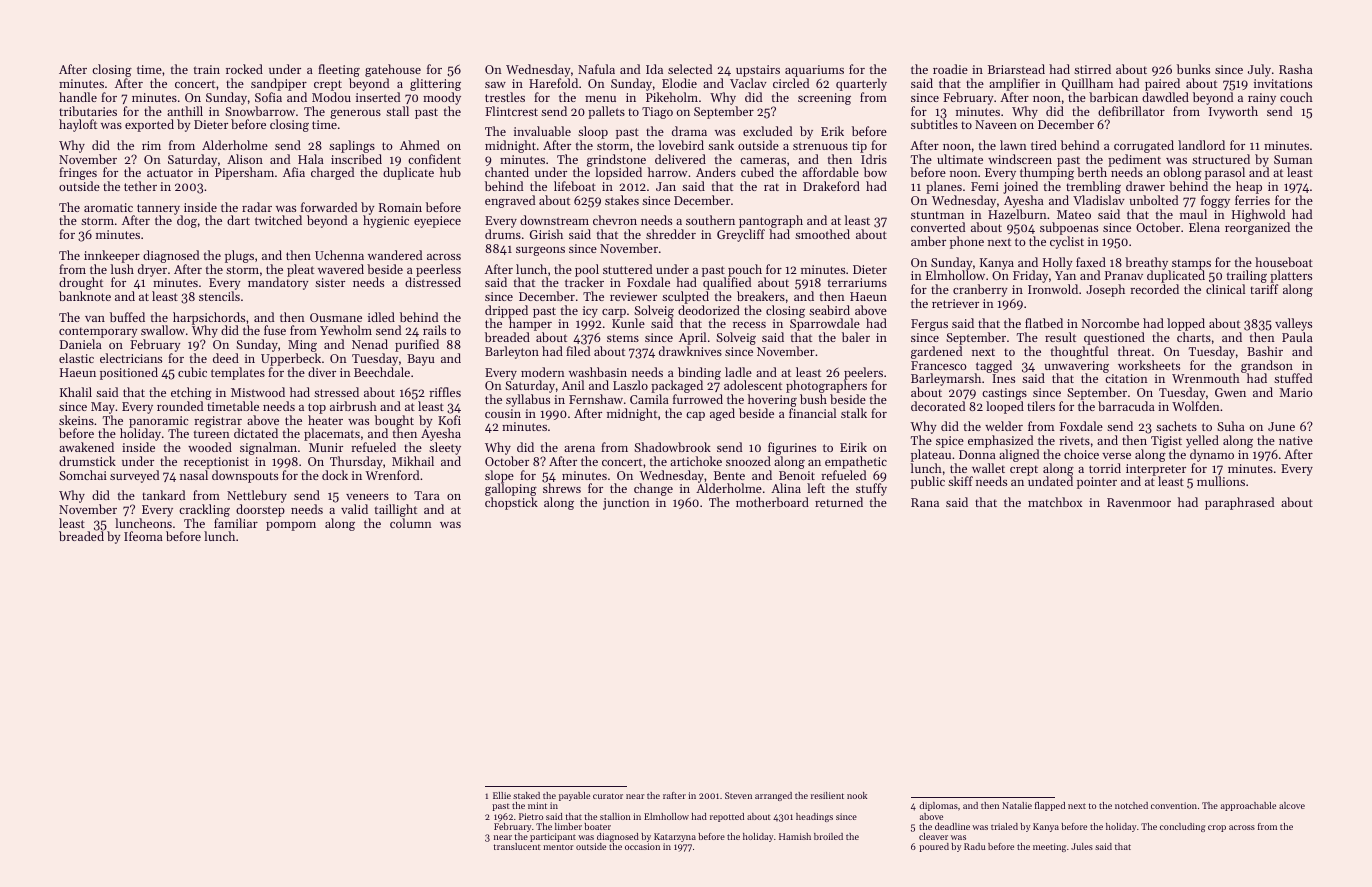 The height and width of the document is (887, 1372). Describe the element at coordinates (239, 256) in the document. I see `plugs` at that location.
